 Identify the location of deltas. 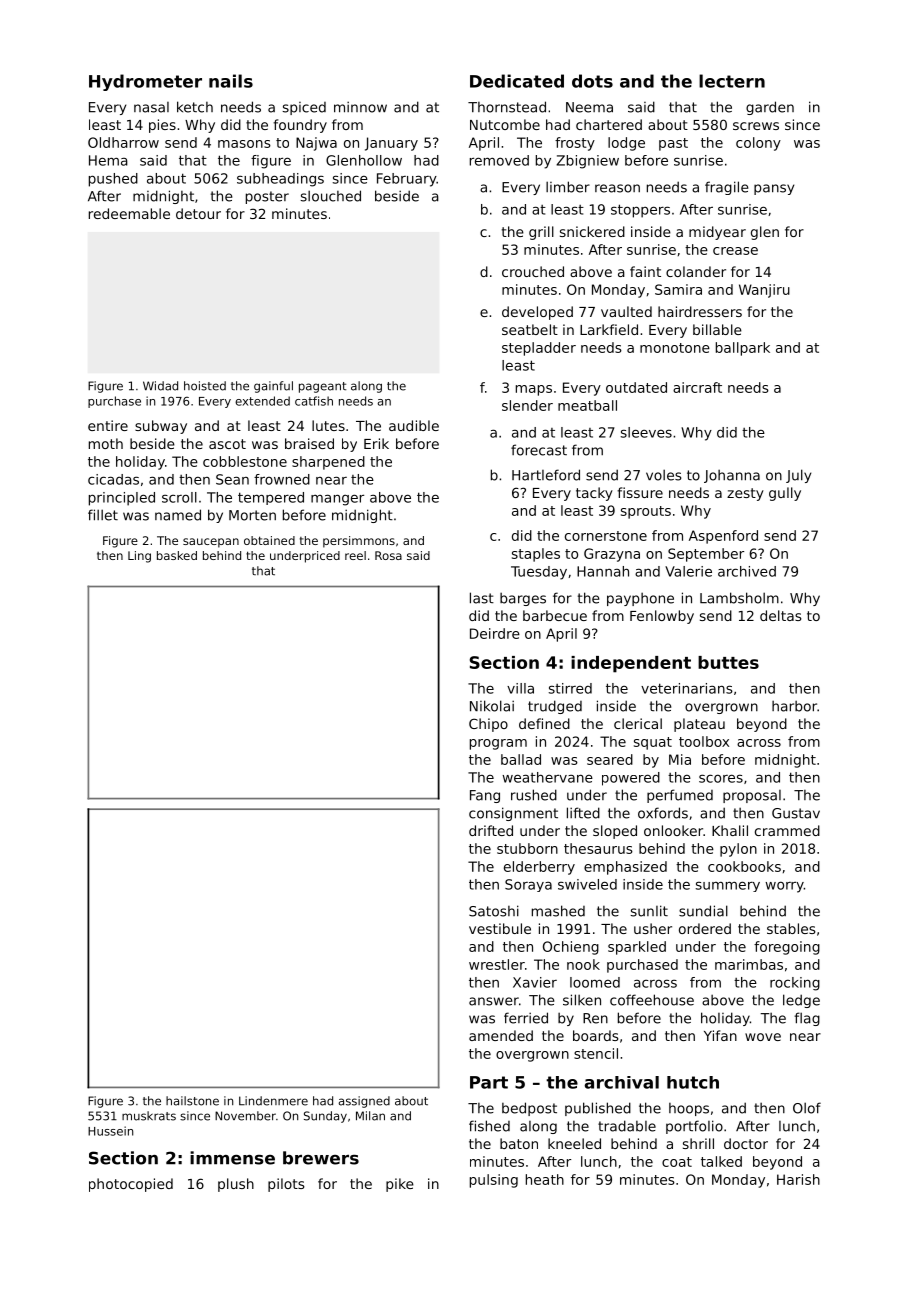
(781, 615).
